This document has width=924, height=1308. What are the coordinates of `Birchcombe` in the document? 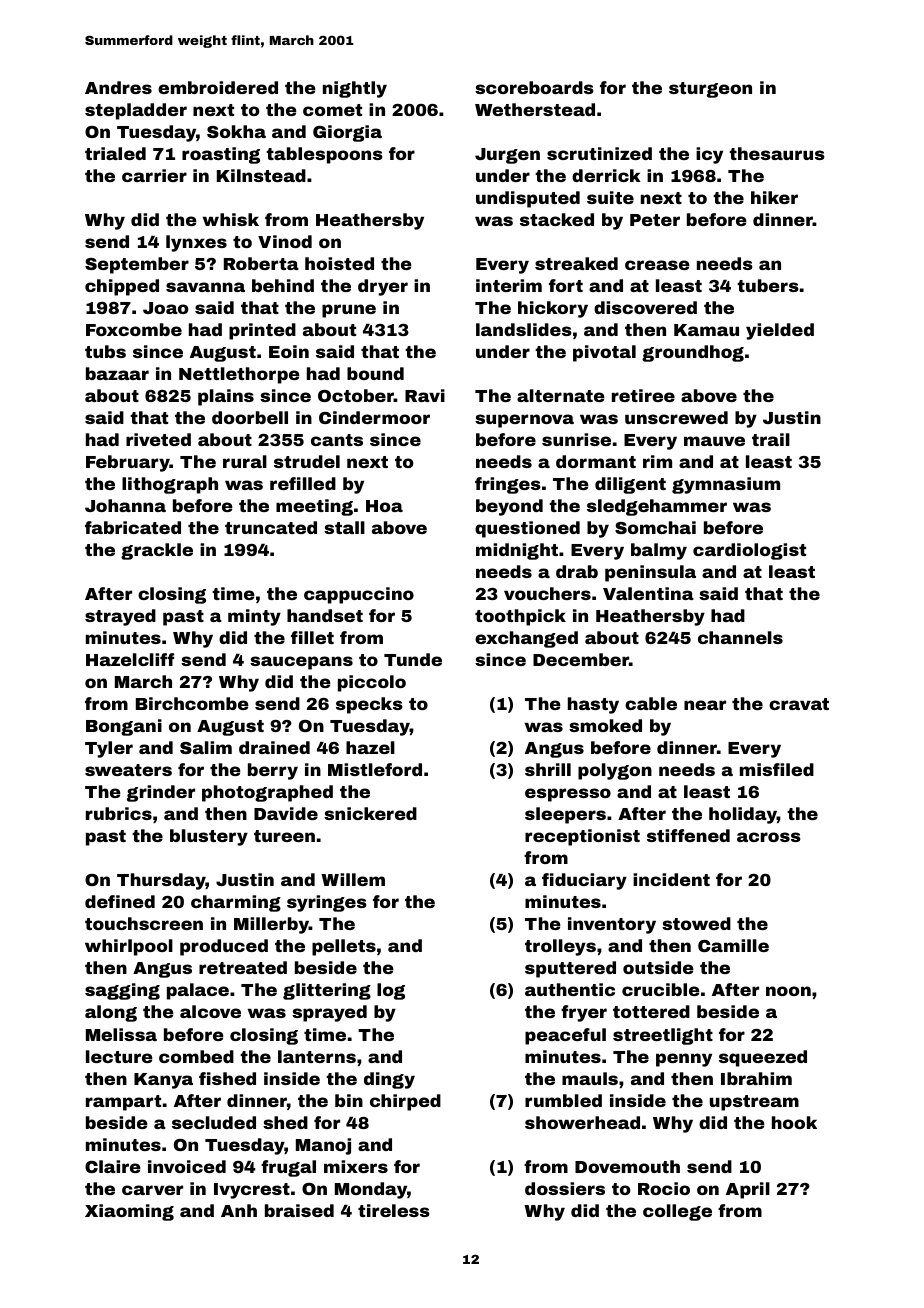 It's located at (192, 703).
